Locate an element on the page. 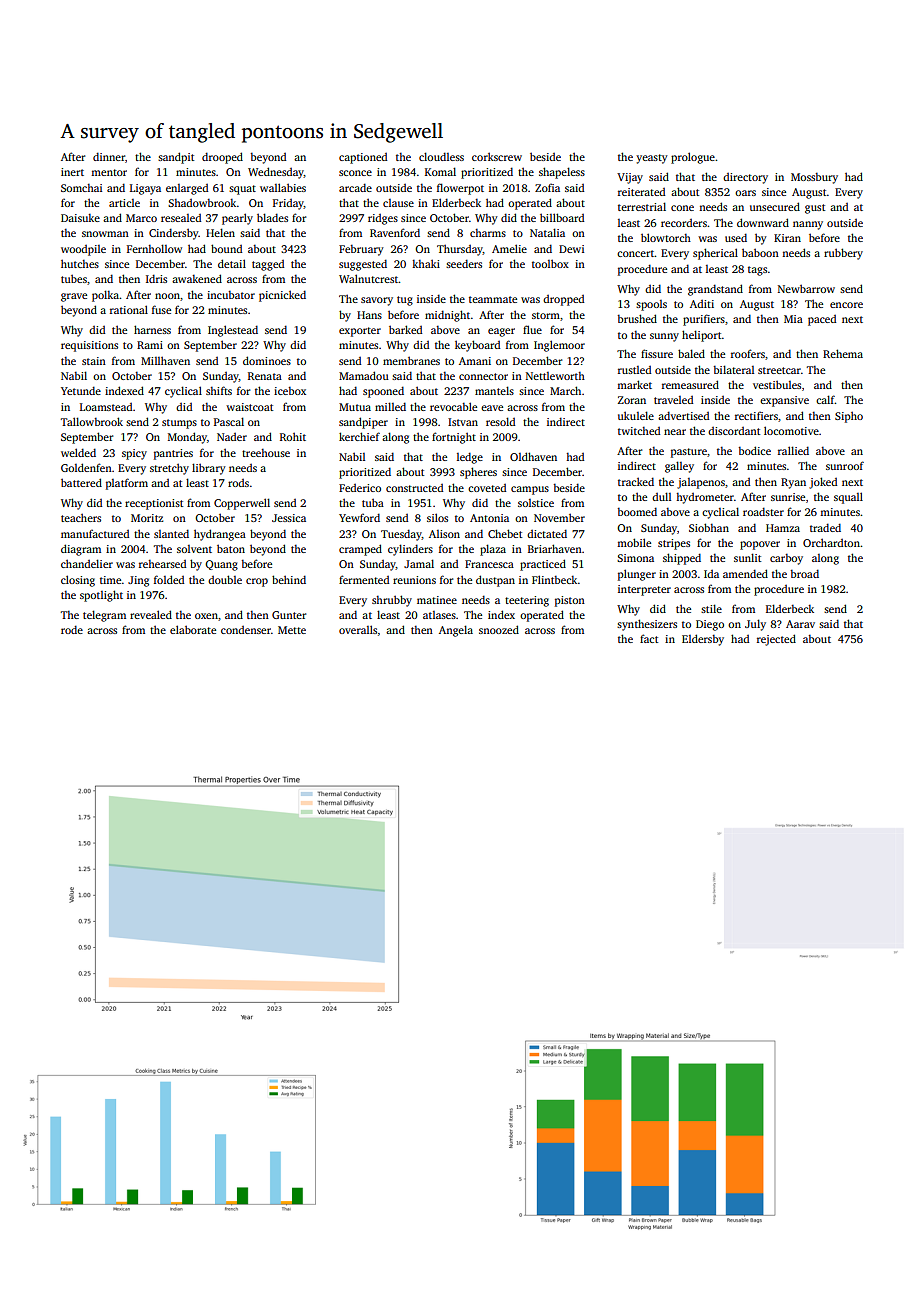 The height and width of the document is (1308, 924). prologue is located at coordinates (693, 158).
